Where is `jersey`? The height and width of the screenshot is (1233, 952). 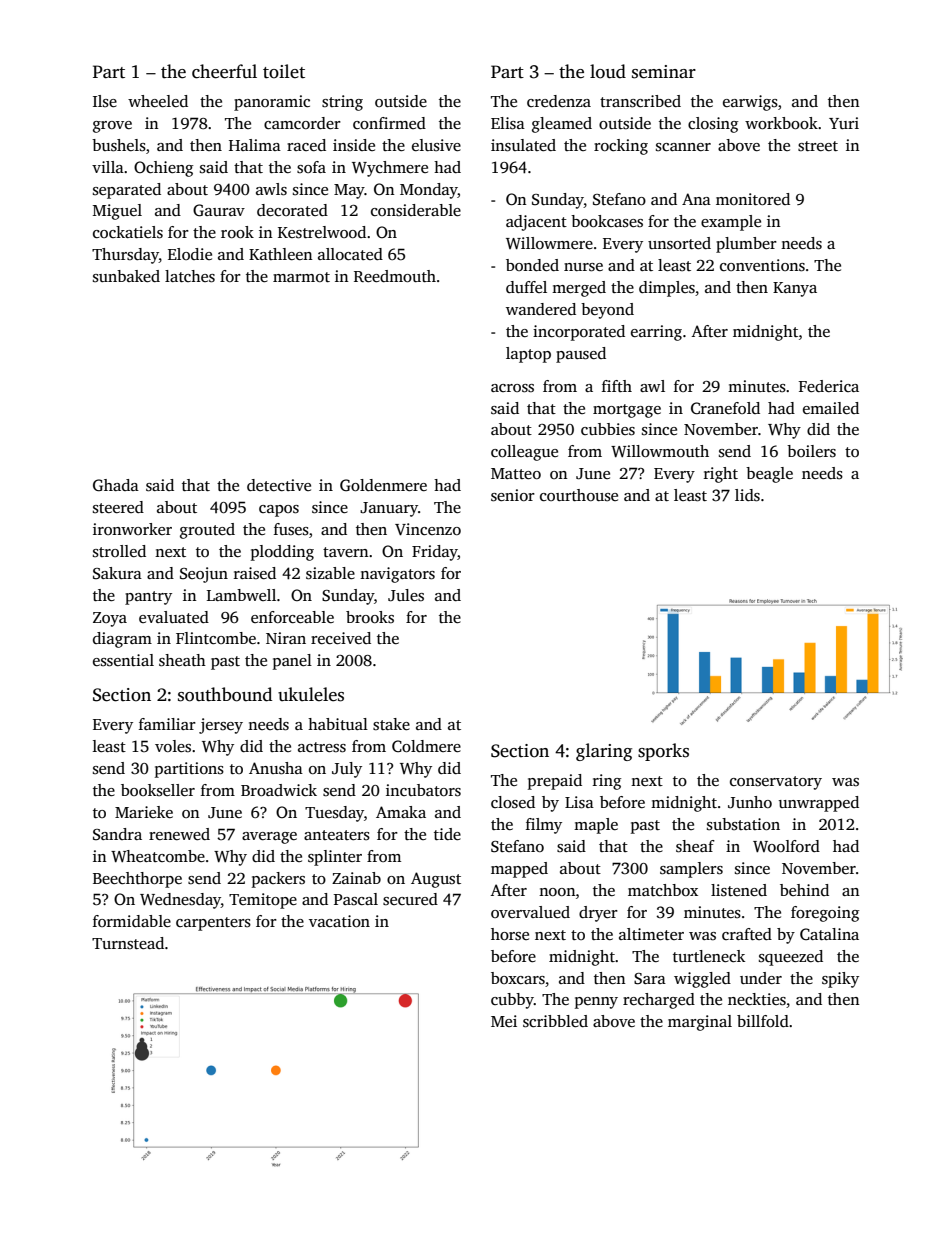 jersey is located at coordinates (221, 726).
